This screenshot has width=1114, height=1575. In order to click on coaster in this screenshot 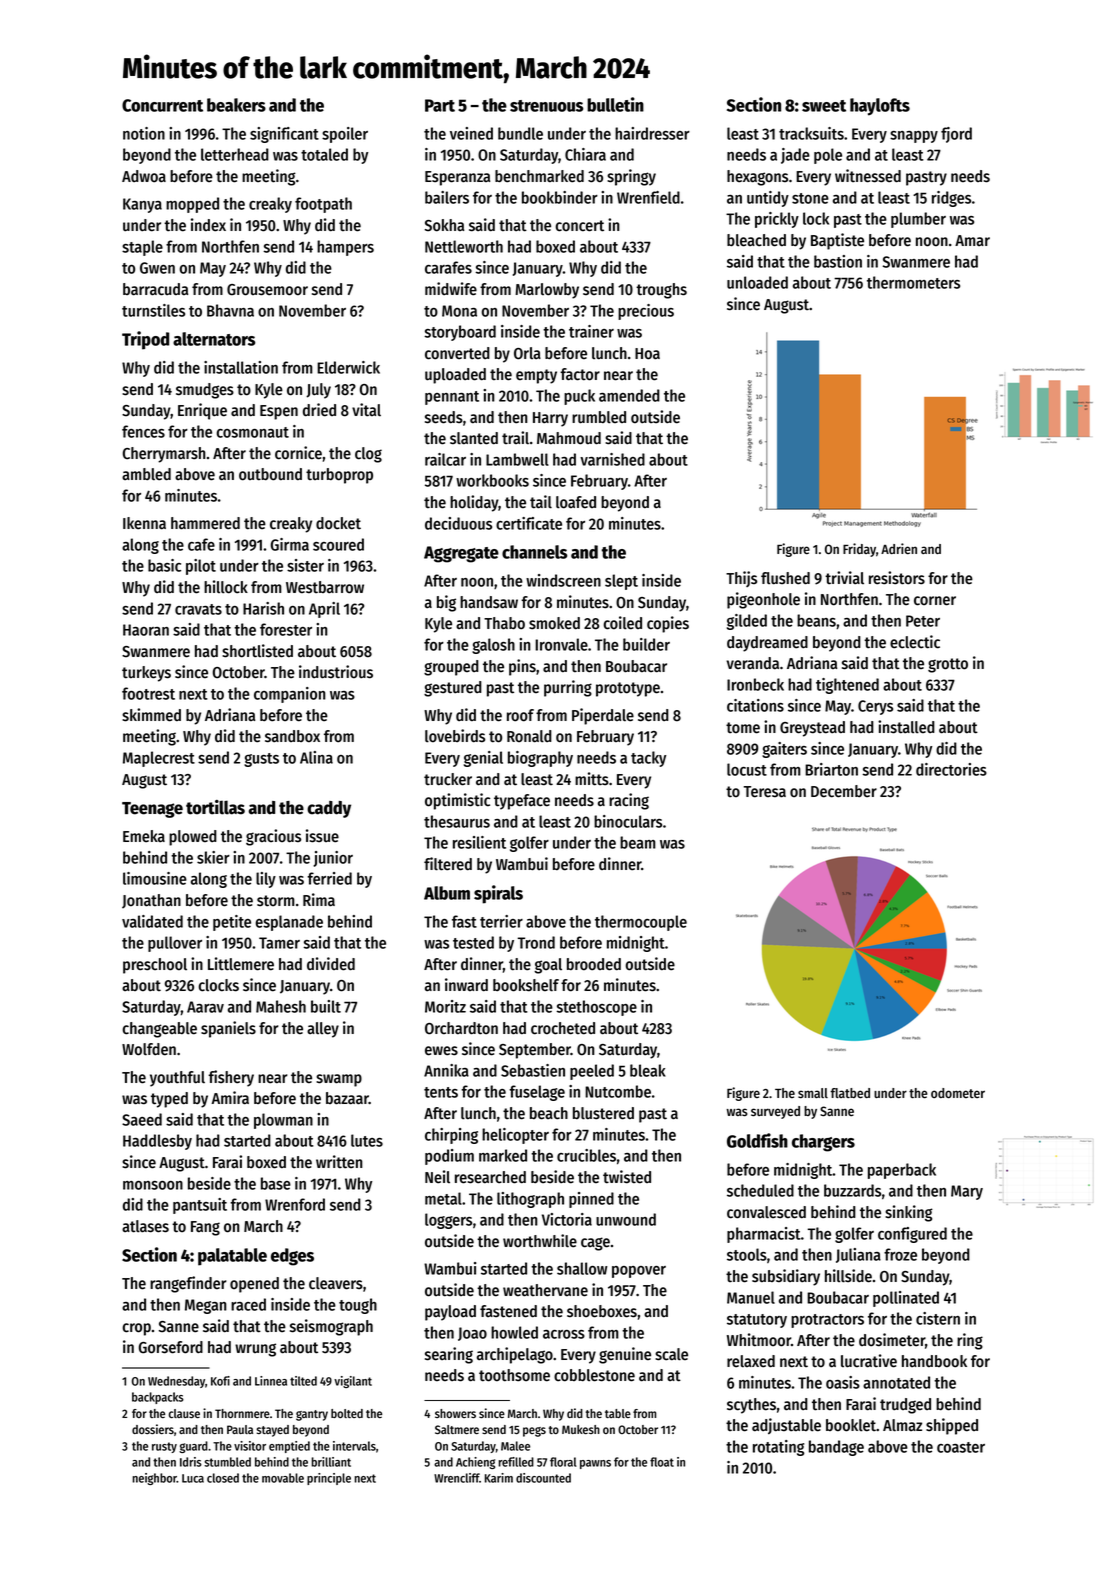, I will do `click(961, 1447)`.
